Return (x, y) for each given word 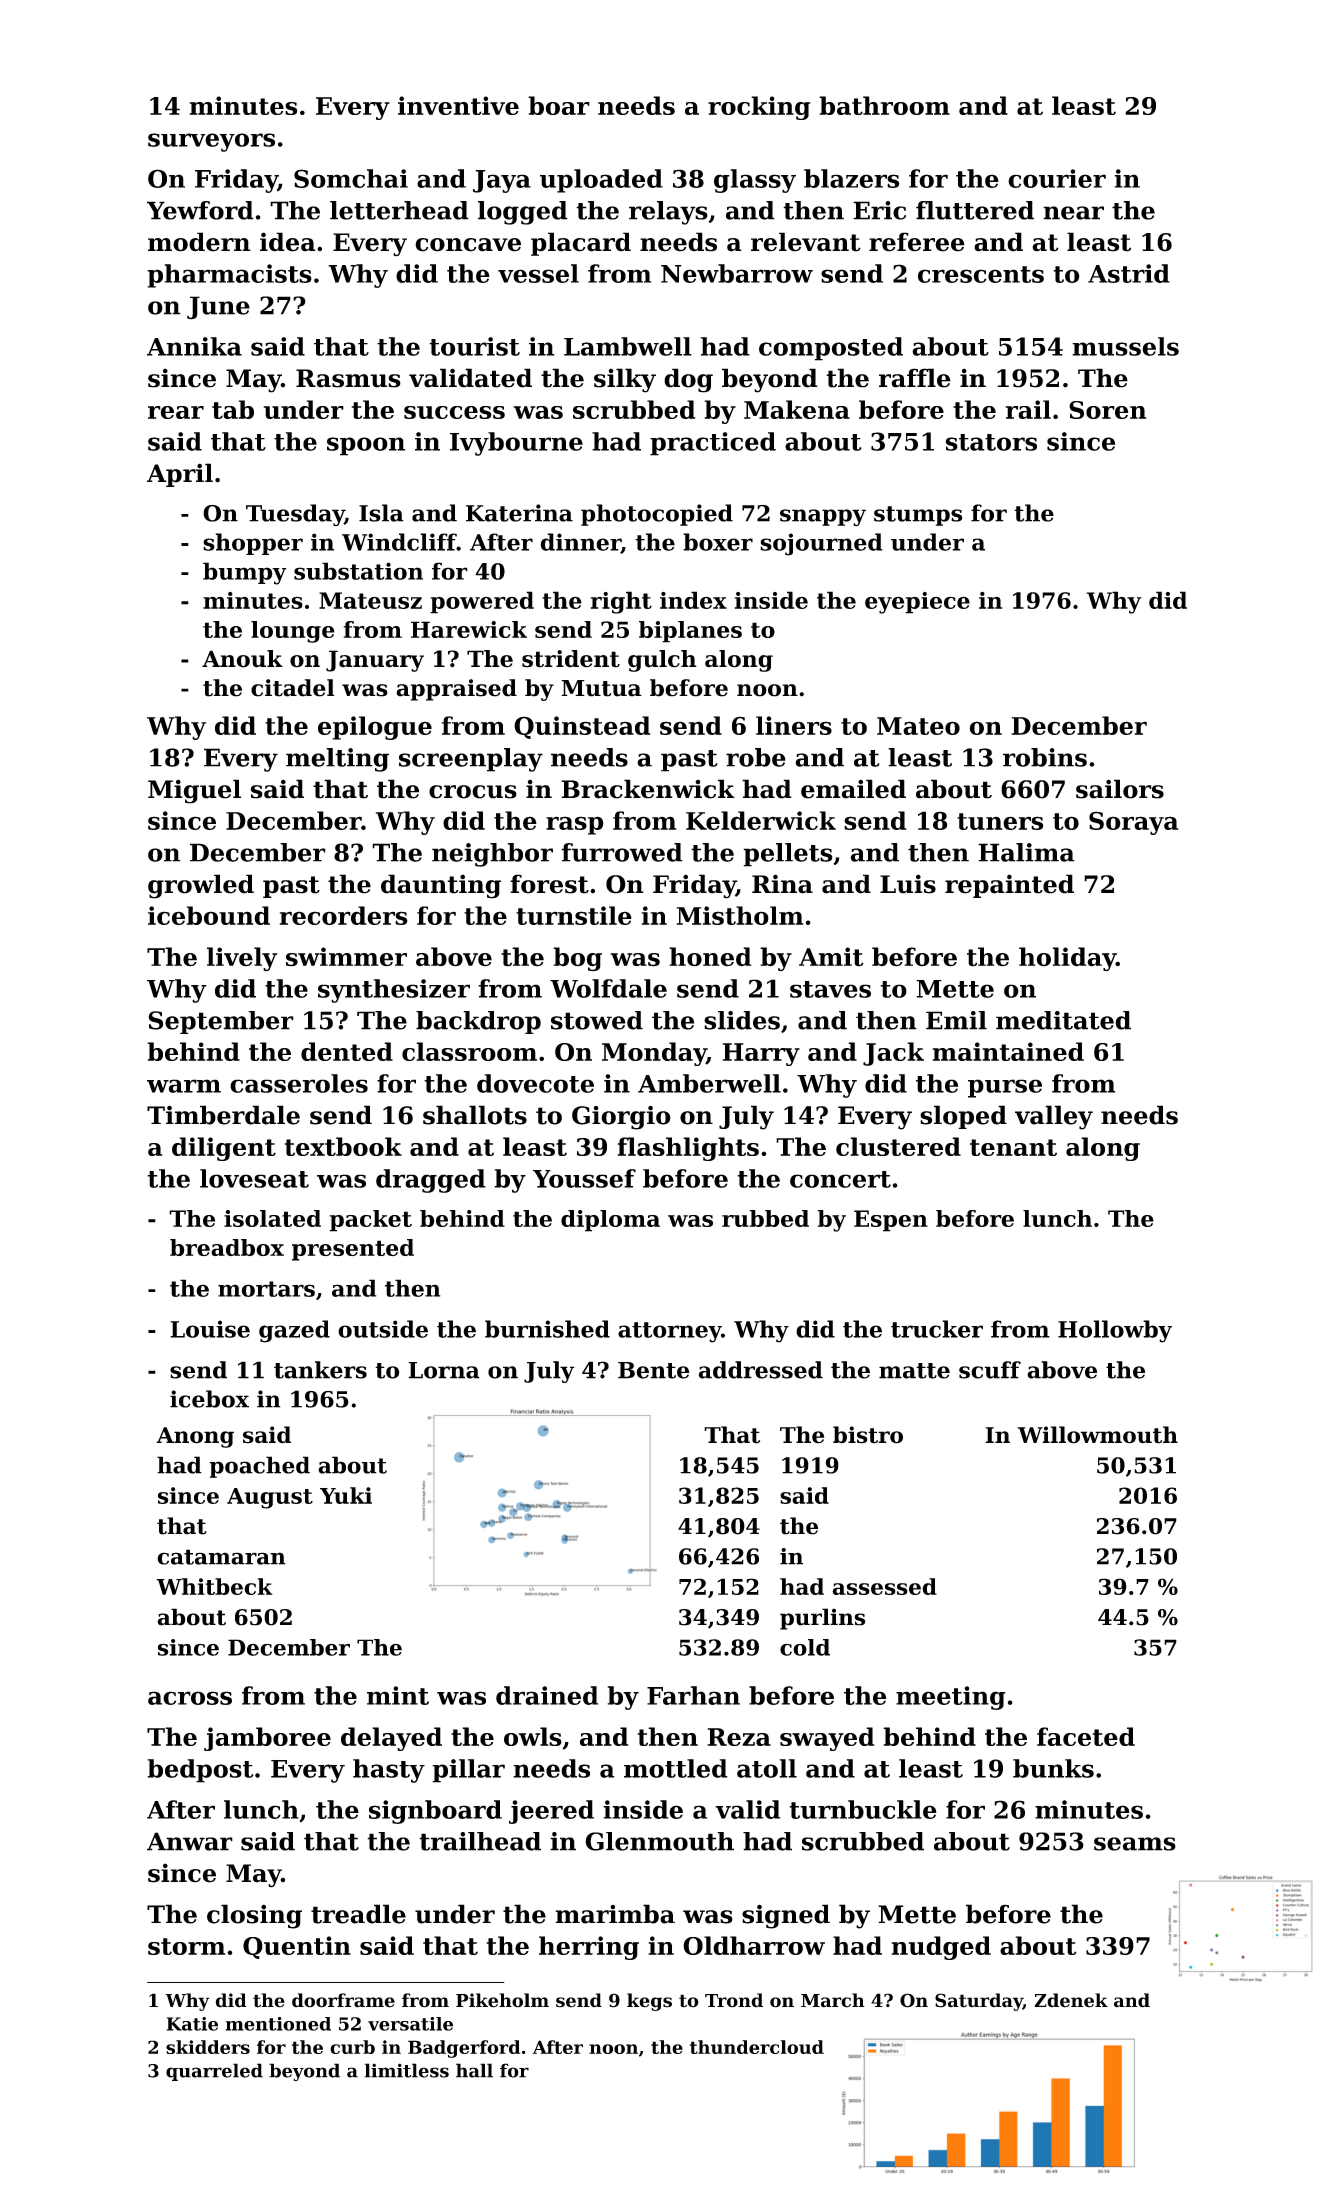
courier (1057, 178)
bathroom (884, 105)
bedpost (200, 1771)
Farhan (693, 1695)
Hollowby (1115, 1331)
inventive (458, 105)
